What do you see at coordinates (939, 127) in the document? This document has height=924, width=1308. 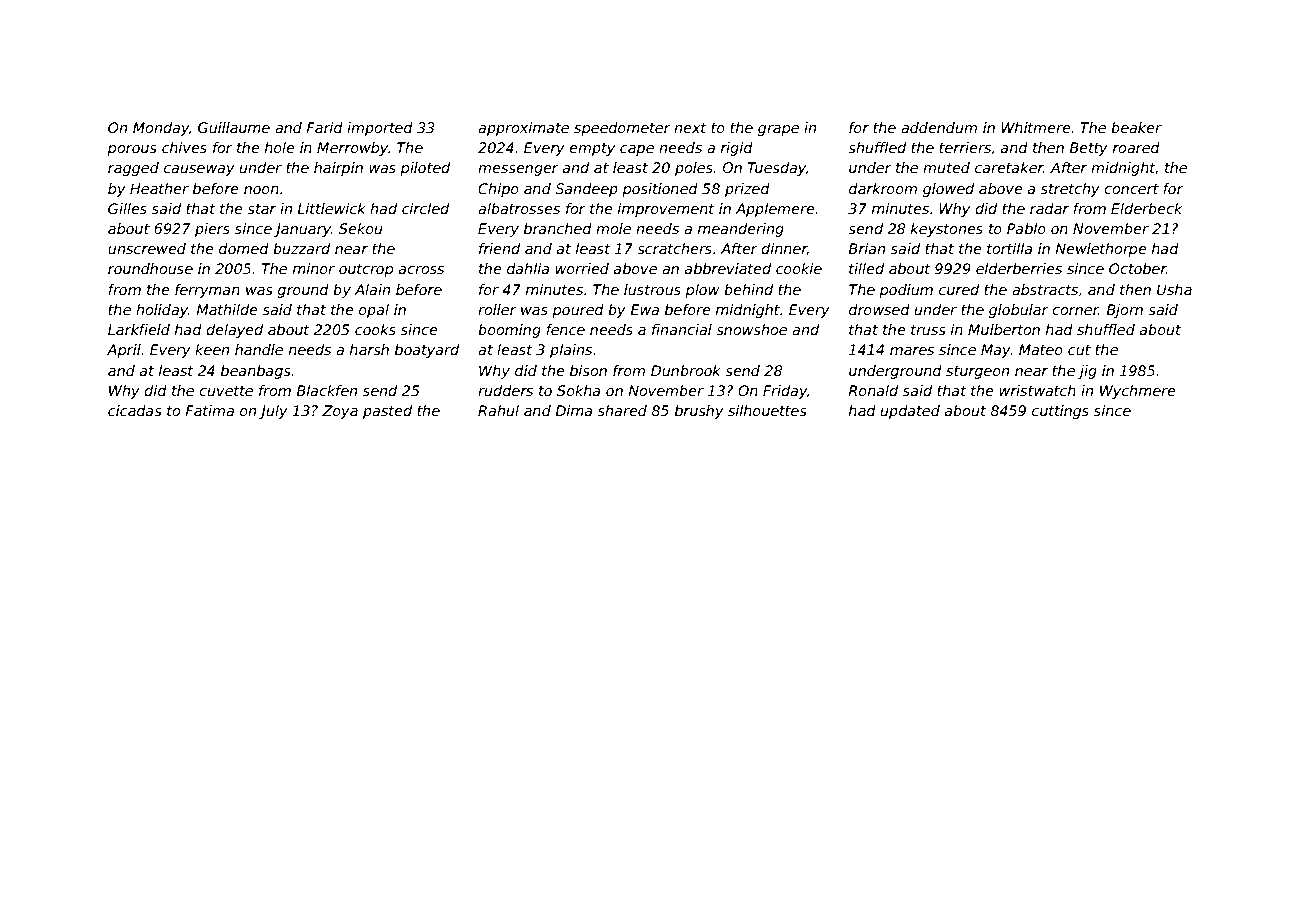 I see `addendum` at bounding box center [939, 127].
